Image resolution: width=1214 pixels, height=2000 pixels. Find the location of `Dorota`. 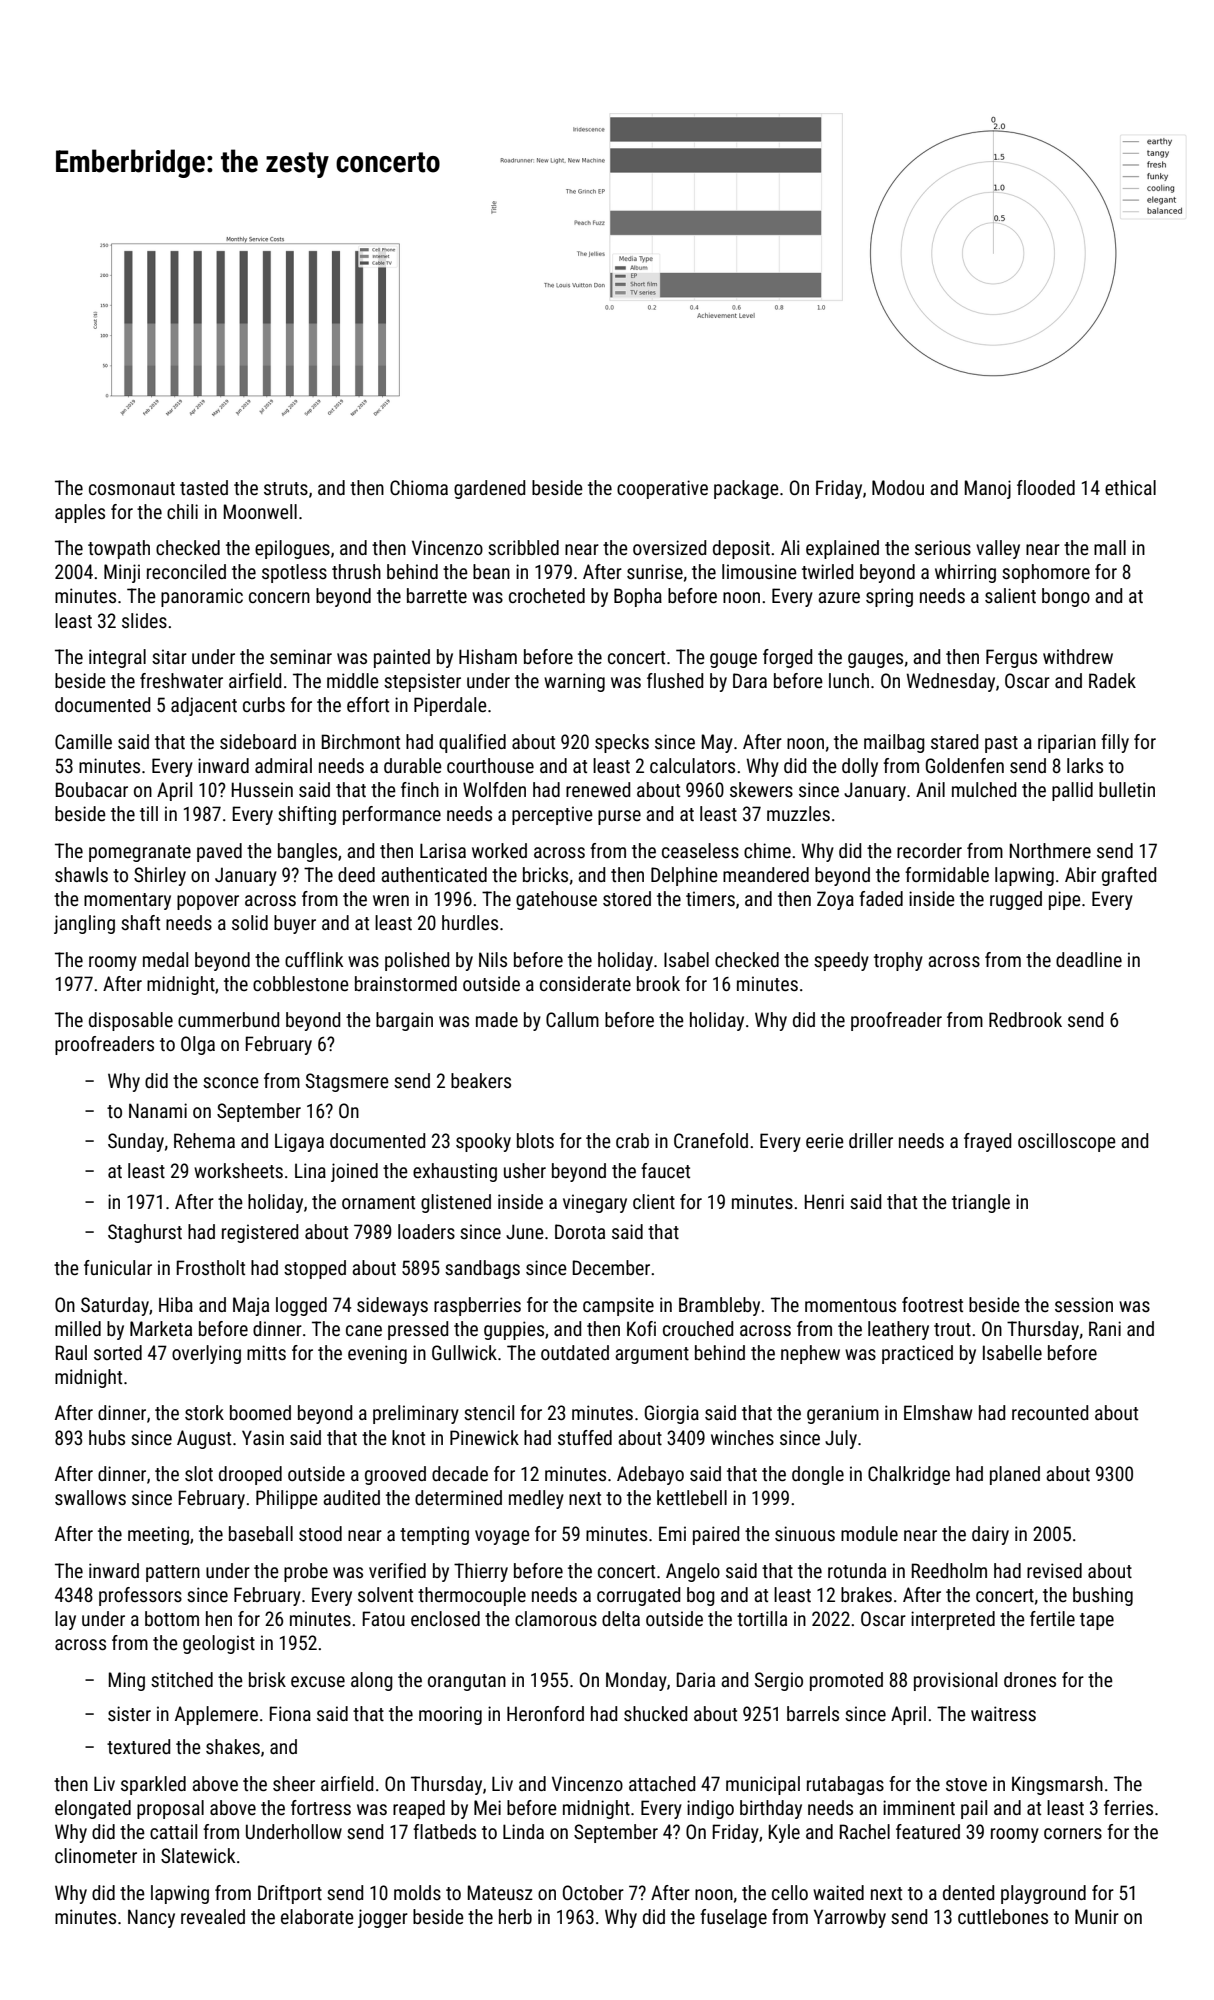

Dorota is located at coordinates (580, 1231).
